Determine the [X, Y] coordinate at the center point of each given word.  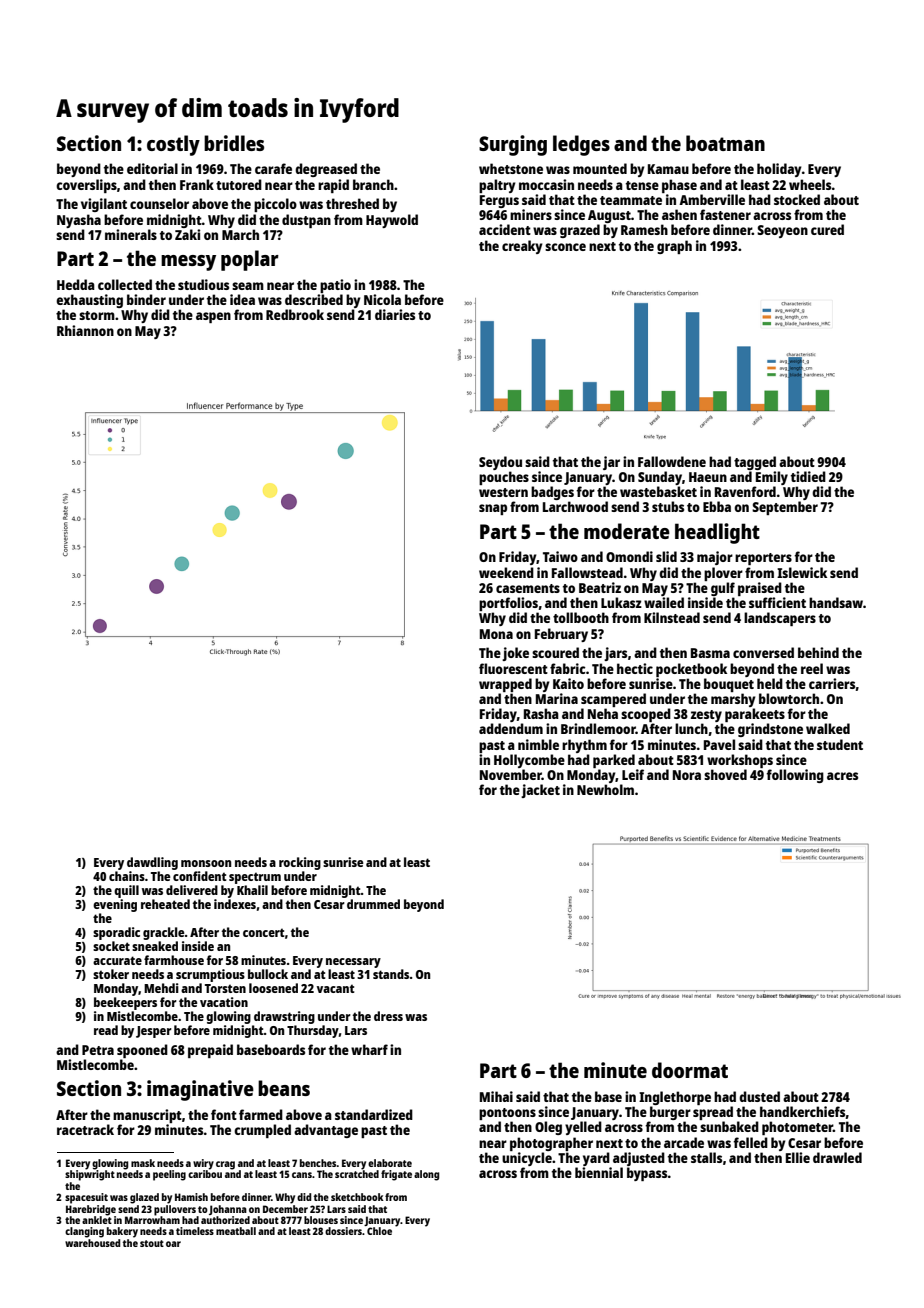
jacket [540, 791]
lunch [691, 728]
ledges [581, 145]
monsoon [206, 863]
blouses [321, 1220]
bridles [234, 143]
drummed [373, 904]
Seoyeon [782, 231]
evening [115, 905]
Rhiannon [85, 330]
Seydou [500, 463]
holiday [779, 170]
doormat [690, 1070]
